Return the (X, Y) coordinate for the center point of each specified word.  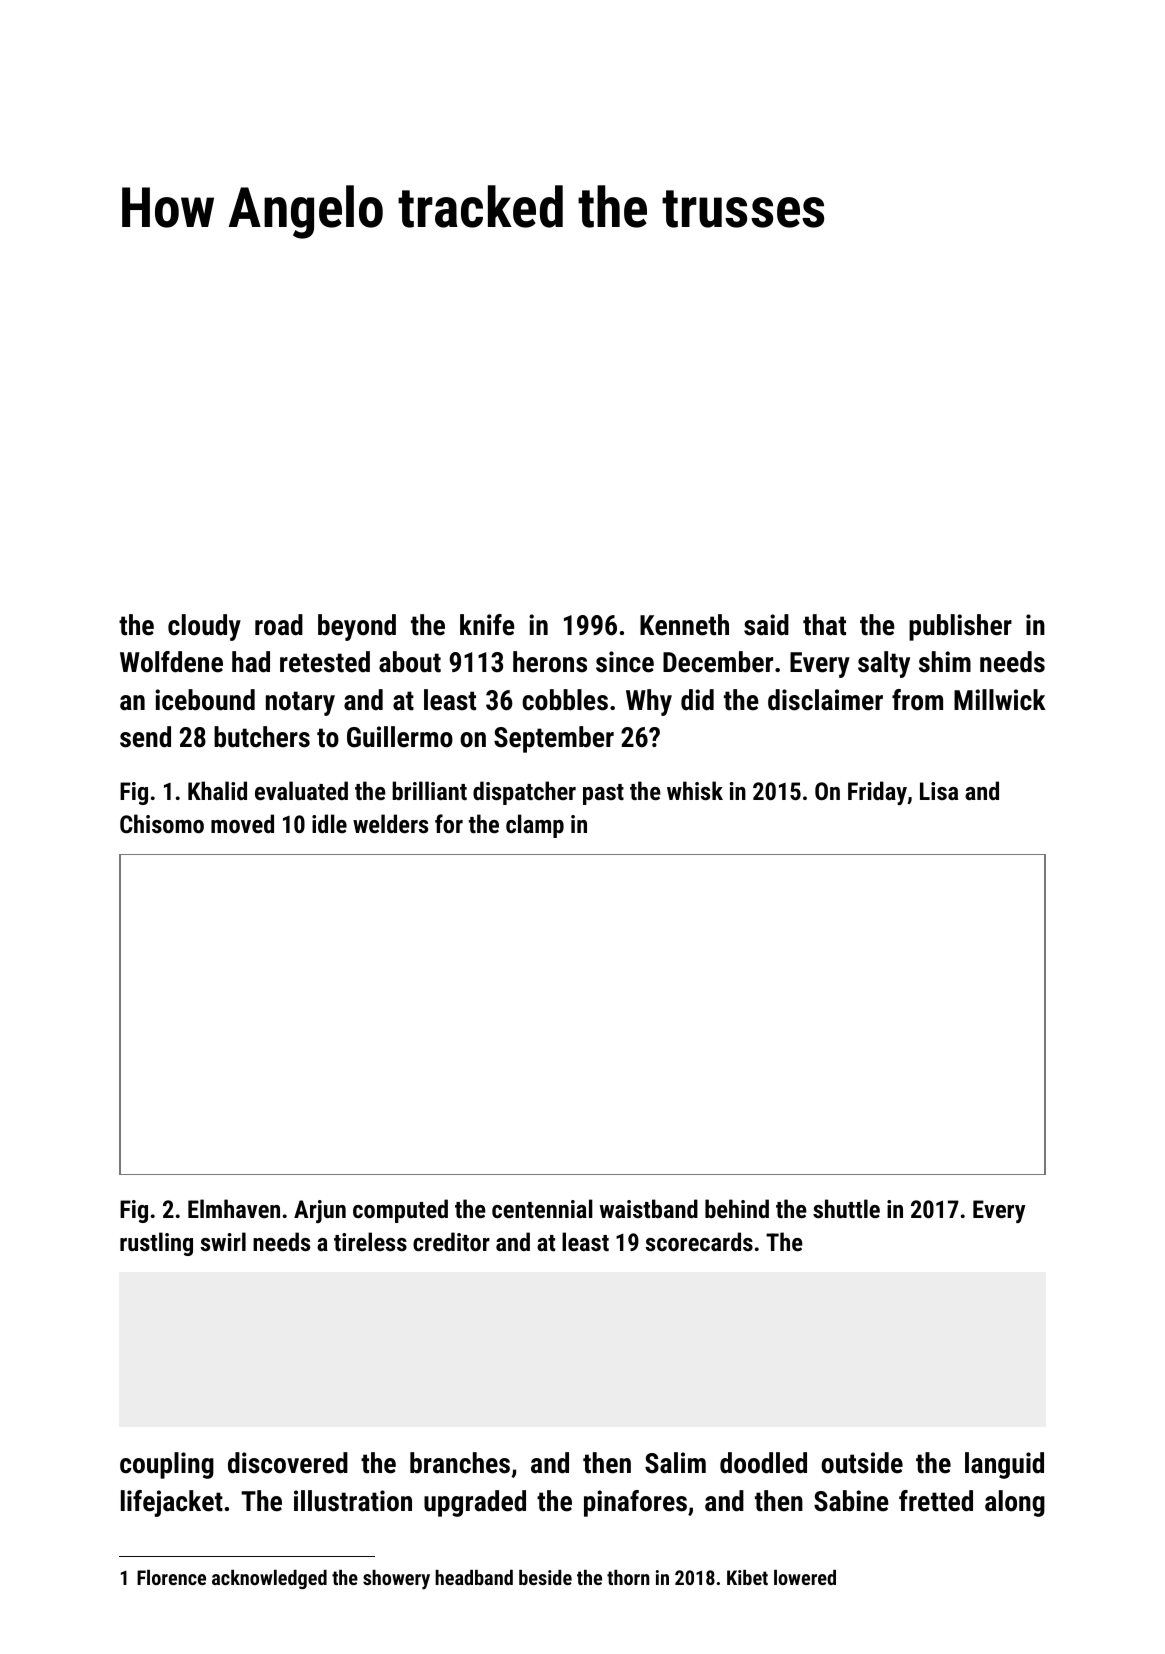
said (766, 625)
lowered (805, 1577)
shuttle (846, 1208)
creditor (451, 1241)
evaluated (301, 790)
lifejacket (172, 1503)
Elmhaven (234, 1208)
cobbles (565, 700)
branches (460, 1463)
